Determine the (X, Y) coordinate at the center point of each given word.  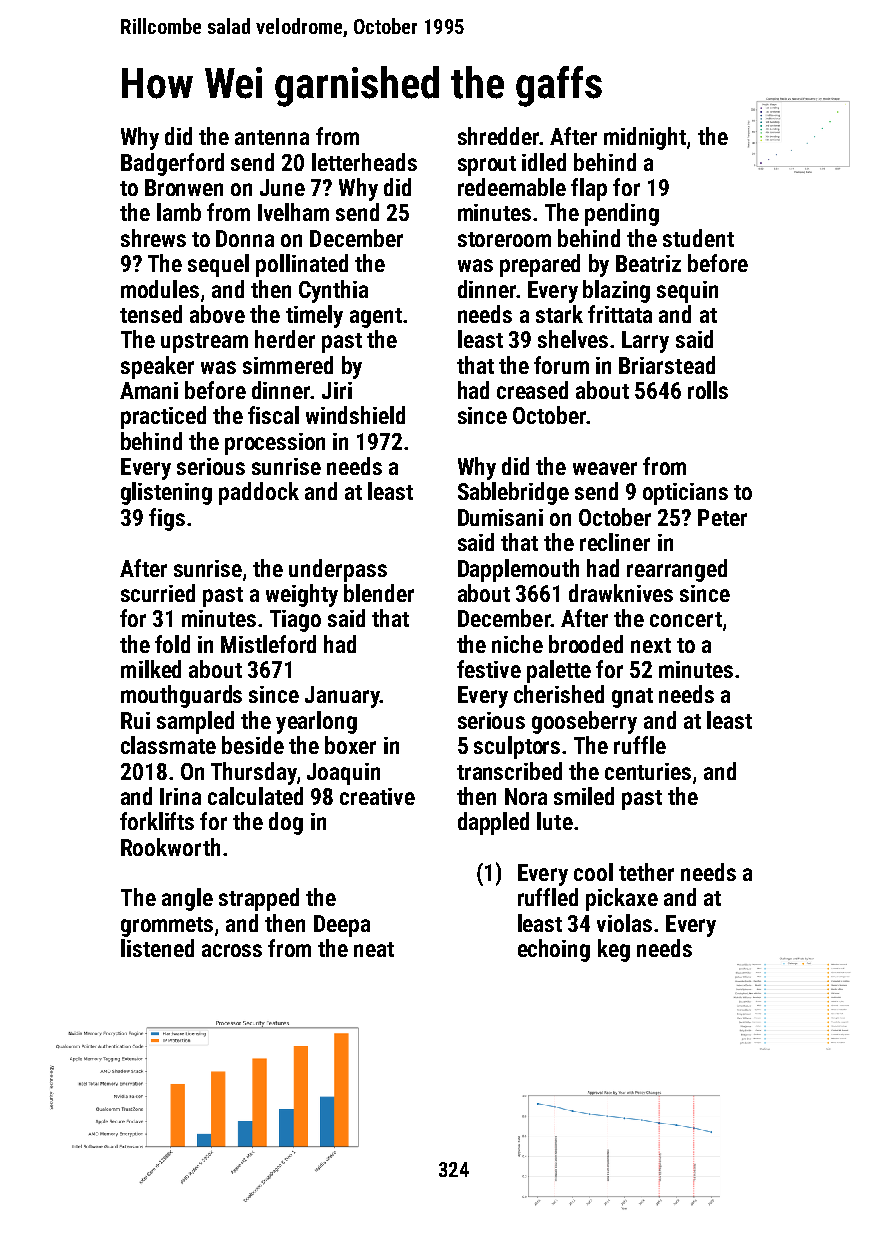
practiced (163, 417)
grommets (167, 927)
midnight (645, 138)
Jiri (337, 390)
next (651, 645)
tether (646, 872)
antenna (272, 137)
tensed (151, 314)
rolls (708, 390)
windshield (355, 415)
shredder (499, 136)
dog (286, 823)
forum (561, 365)
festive (489, 669)
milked (151, 669)
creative (377, 796)
